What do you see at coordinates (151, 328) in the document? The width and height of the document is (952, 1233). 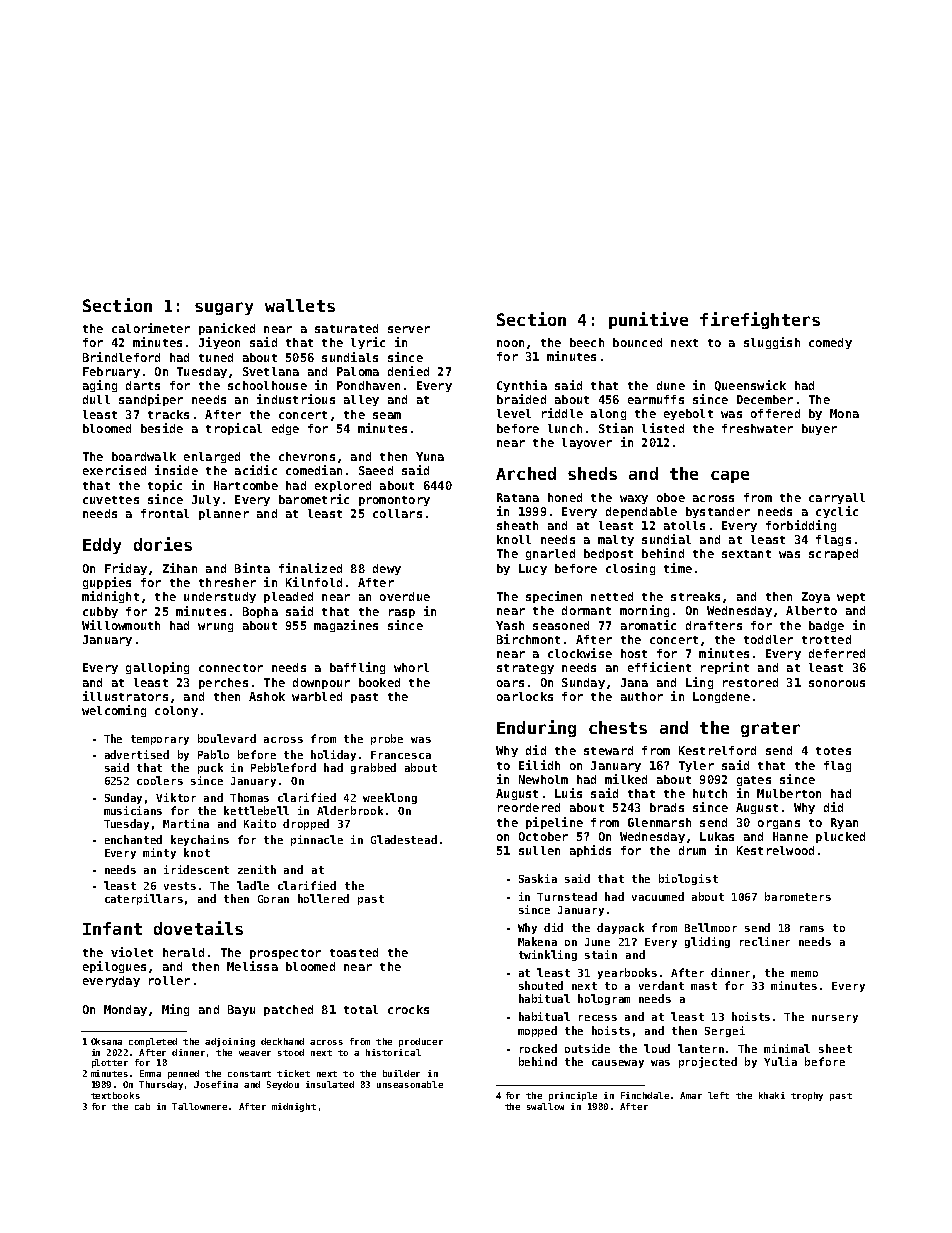 I see `calorimeter` at bounding box center [151, 328].
